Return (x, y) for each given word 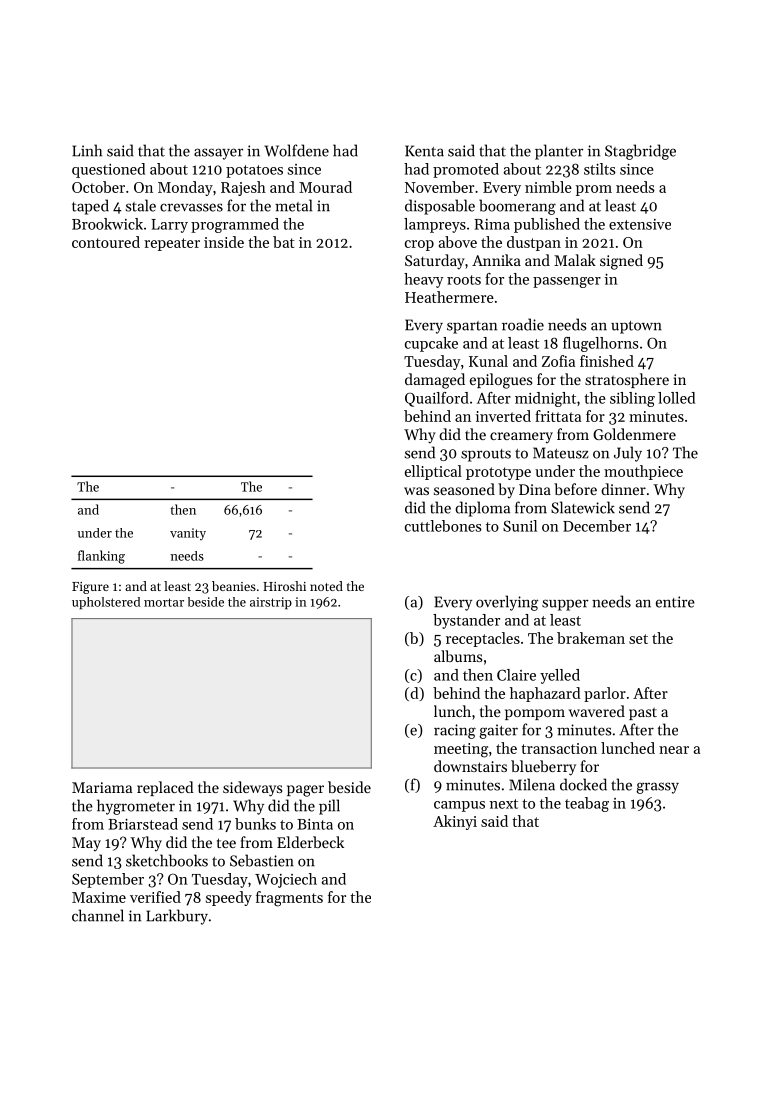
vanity (188, 534)
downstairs (470, 766)
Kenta (424, 151)
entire (675, 602)
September (108, 880)
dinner (623, 489)
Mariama (102, 787)
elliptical (433, 472)
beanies (234, 586)
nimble (548, 187)
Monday (185, 188)
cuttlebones (443, 526)
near (674, 750)
